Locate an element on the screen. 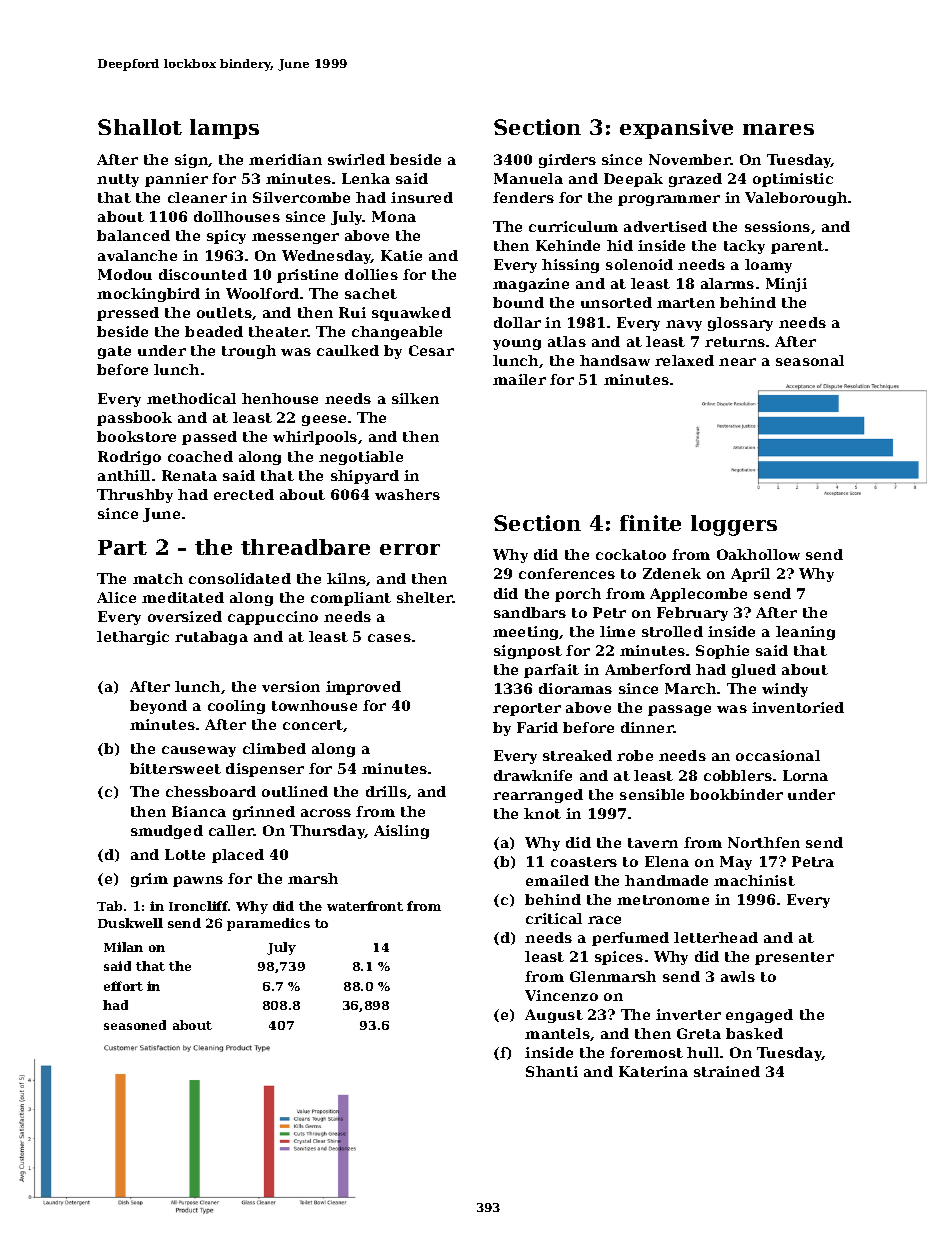 This screenshot has height=1233, width=952. Northfen is located at coordinates (764, 842).
